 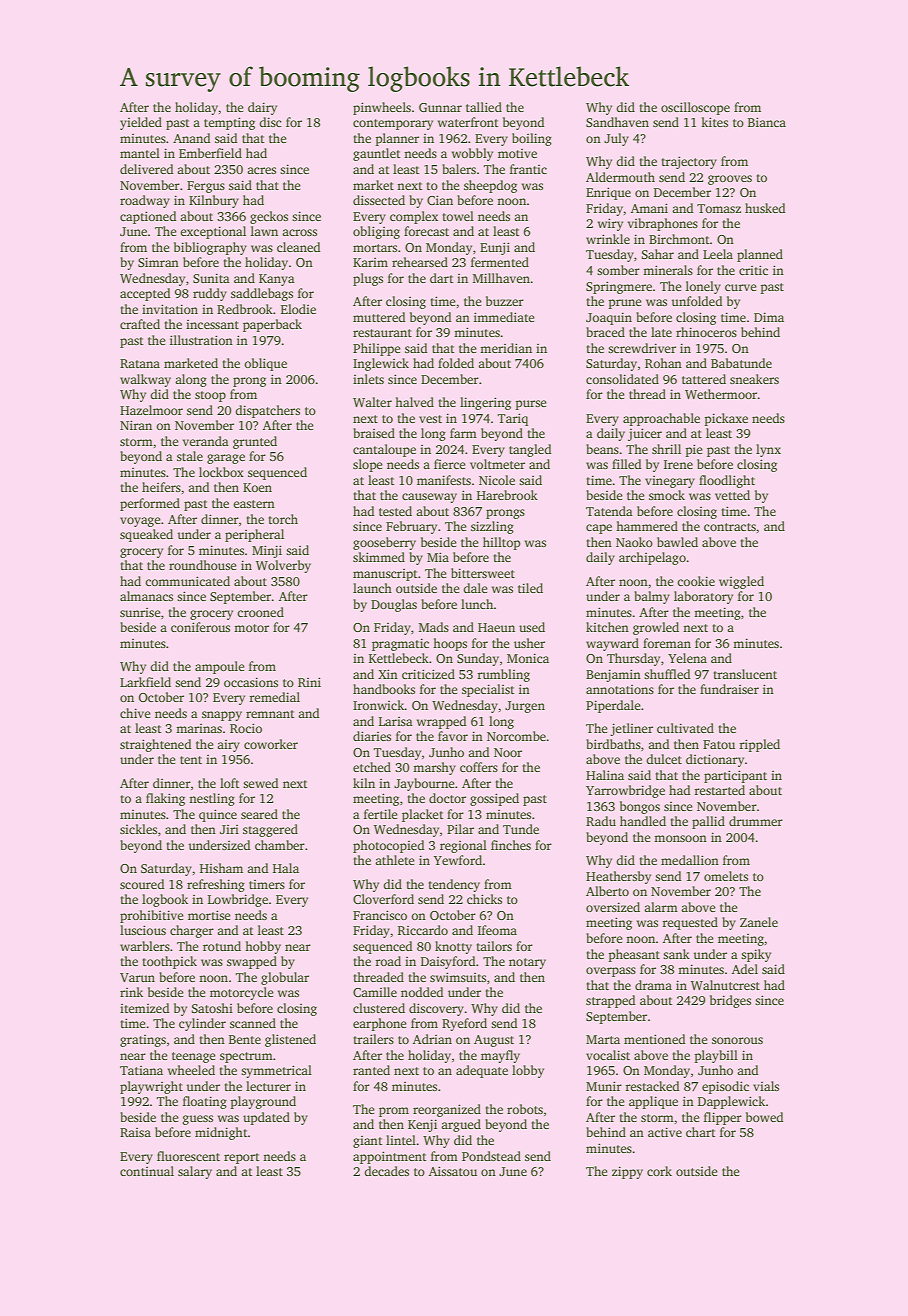 I want to click on cork, so click(x=659, y=1171).
